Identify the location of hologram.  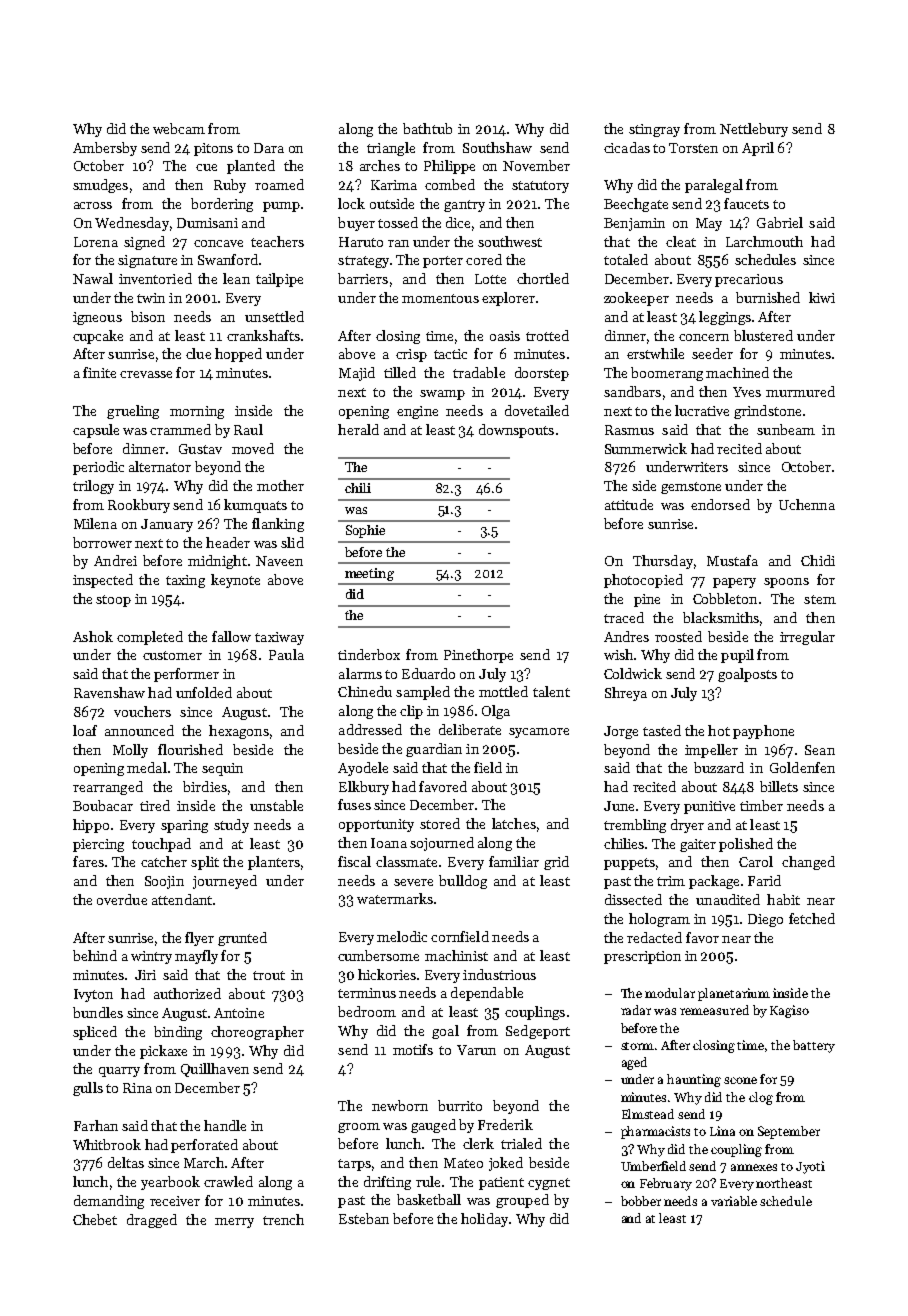
(659, 920).
